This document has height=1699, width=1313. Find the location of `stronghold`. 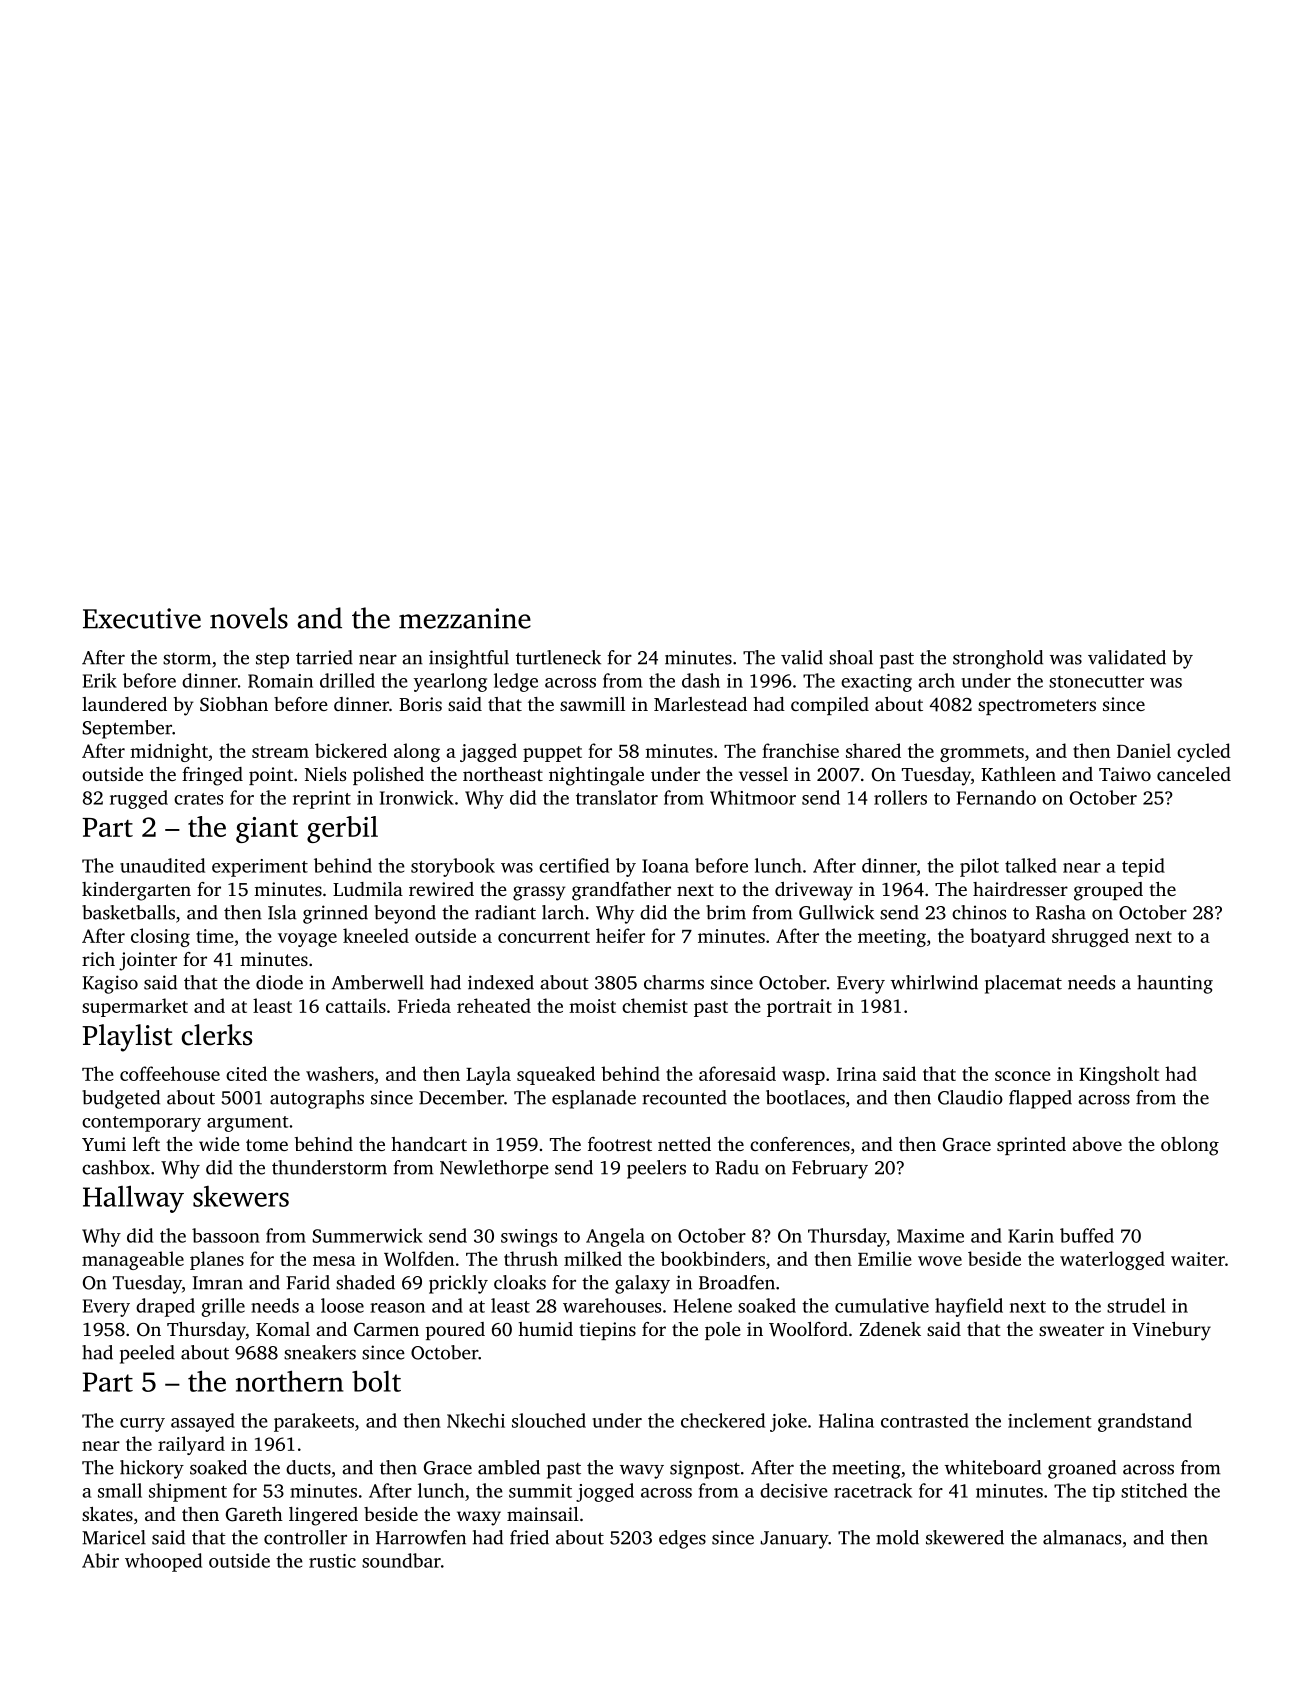

stronghold is located at coordinates (998, 659).
